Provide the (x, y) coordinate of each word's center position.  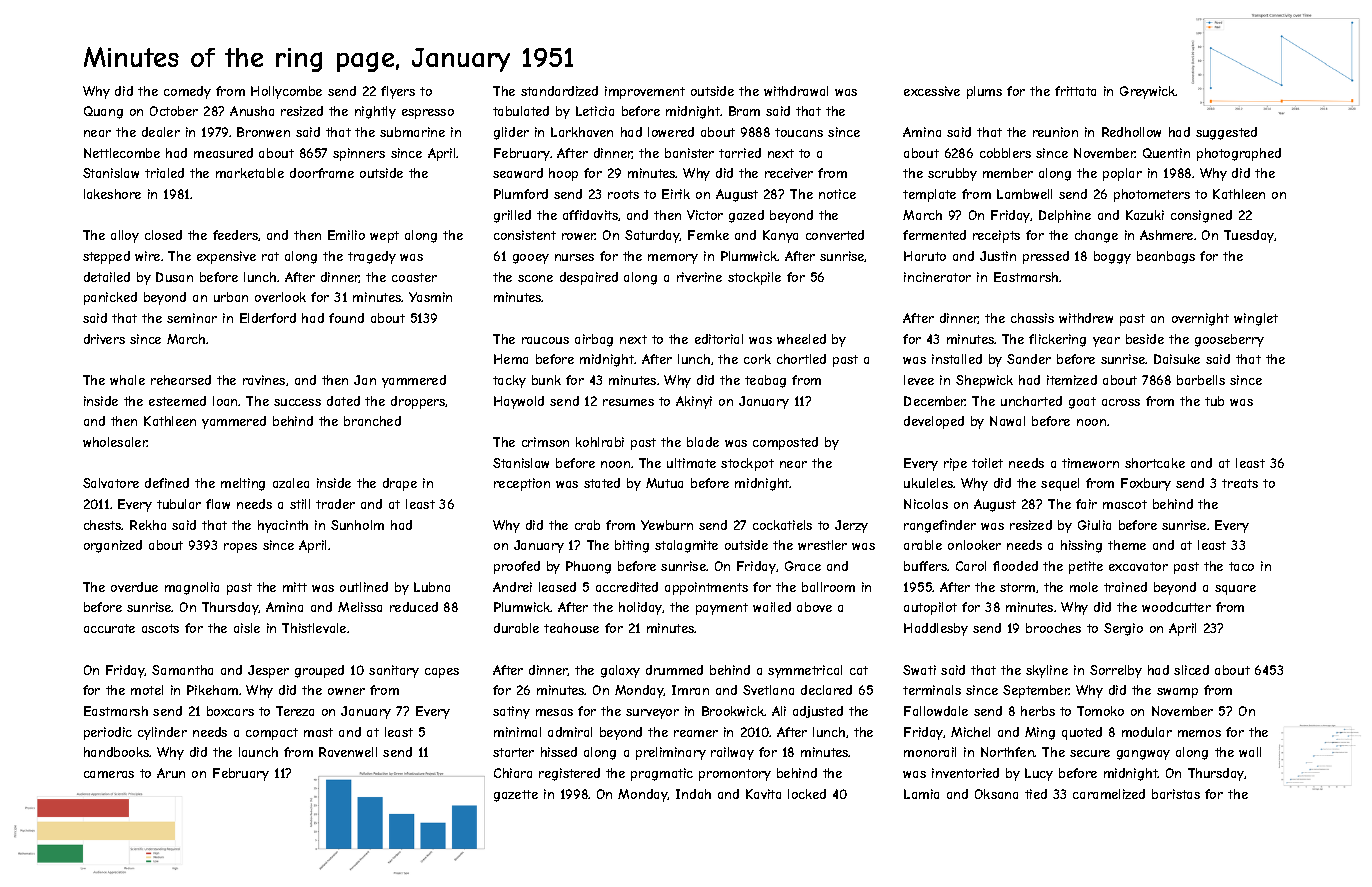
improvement (645, 92)
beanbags (1166, 257)
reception (522, 484)
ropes (240, 548)
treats (1240, 483)
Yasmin (430, 297)
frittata (1075, 91)
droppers (418, 402)
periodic (108, 733)
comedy (187, 92)
